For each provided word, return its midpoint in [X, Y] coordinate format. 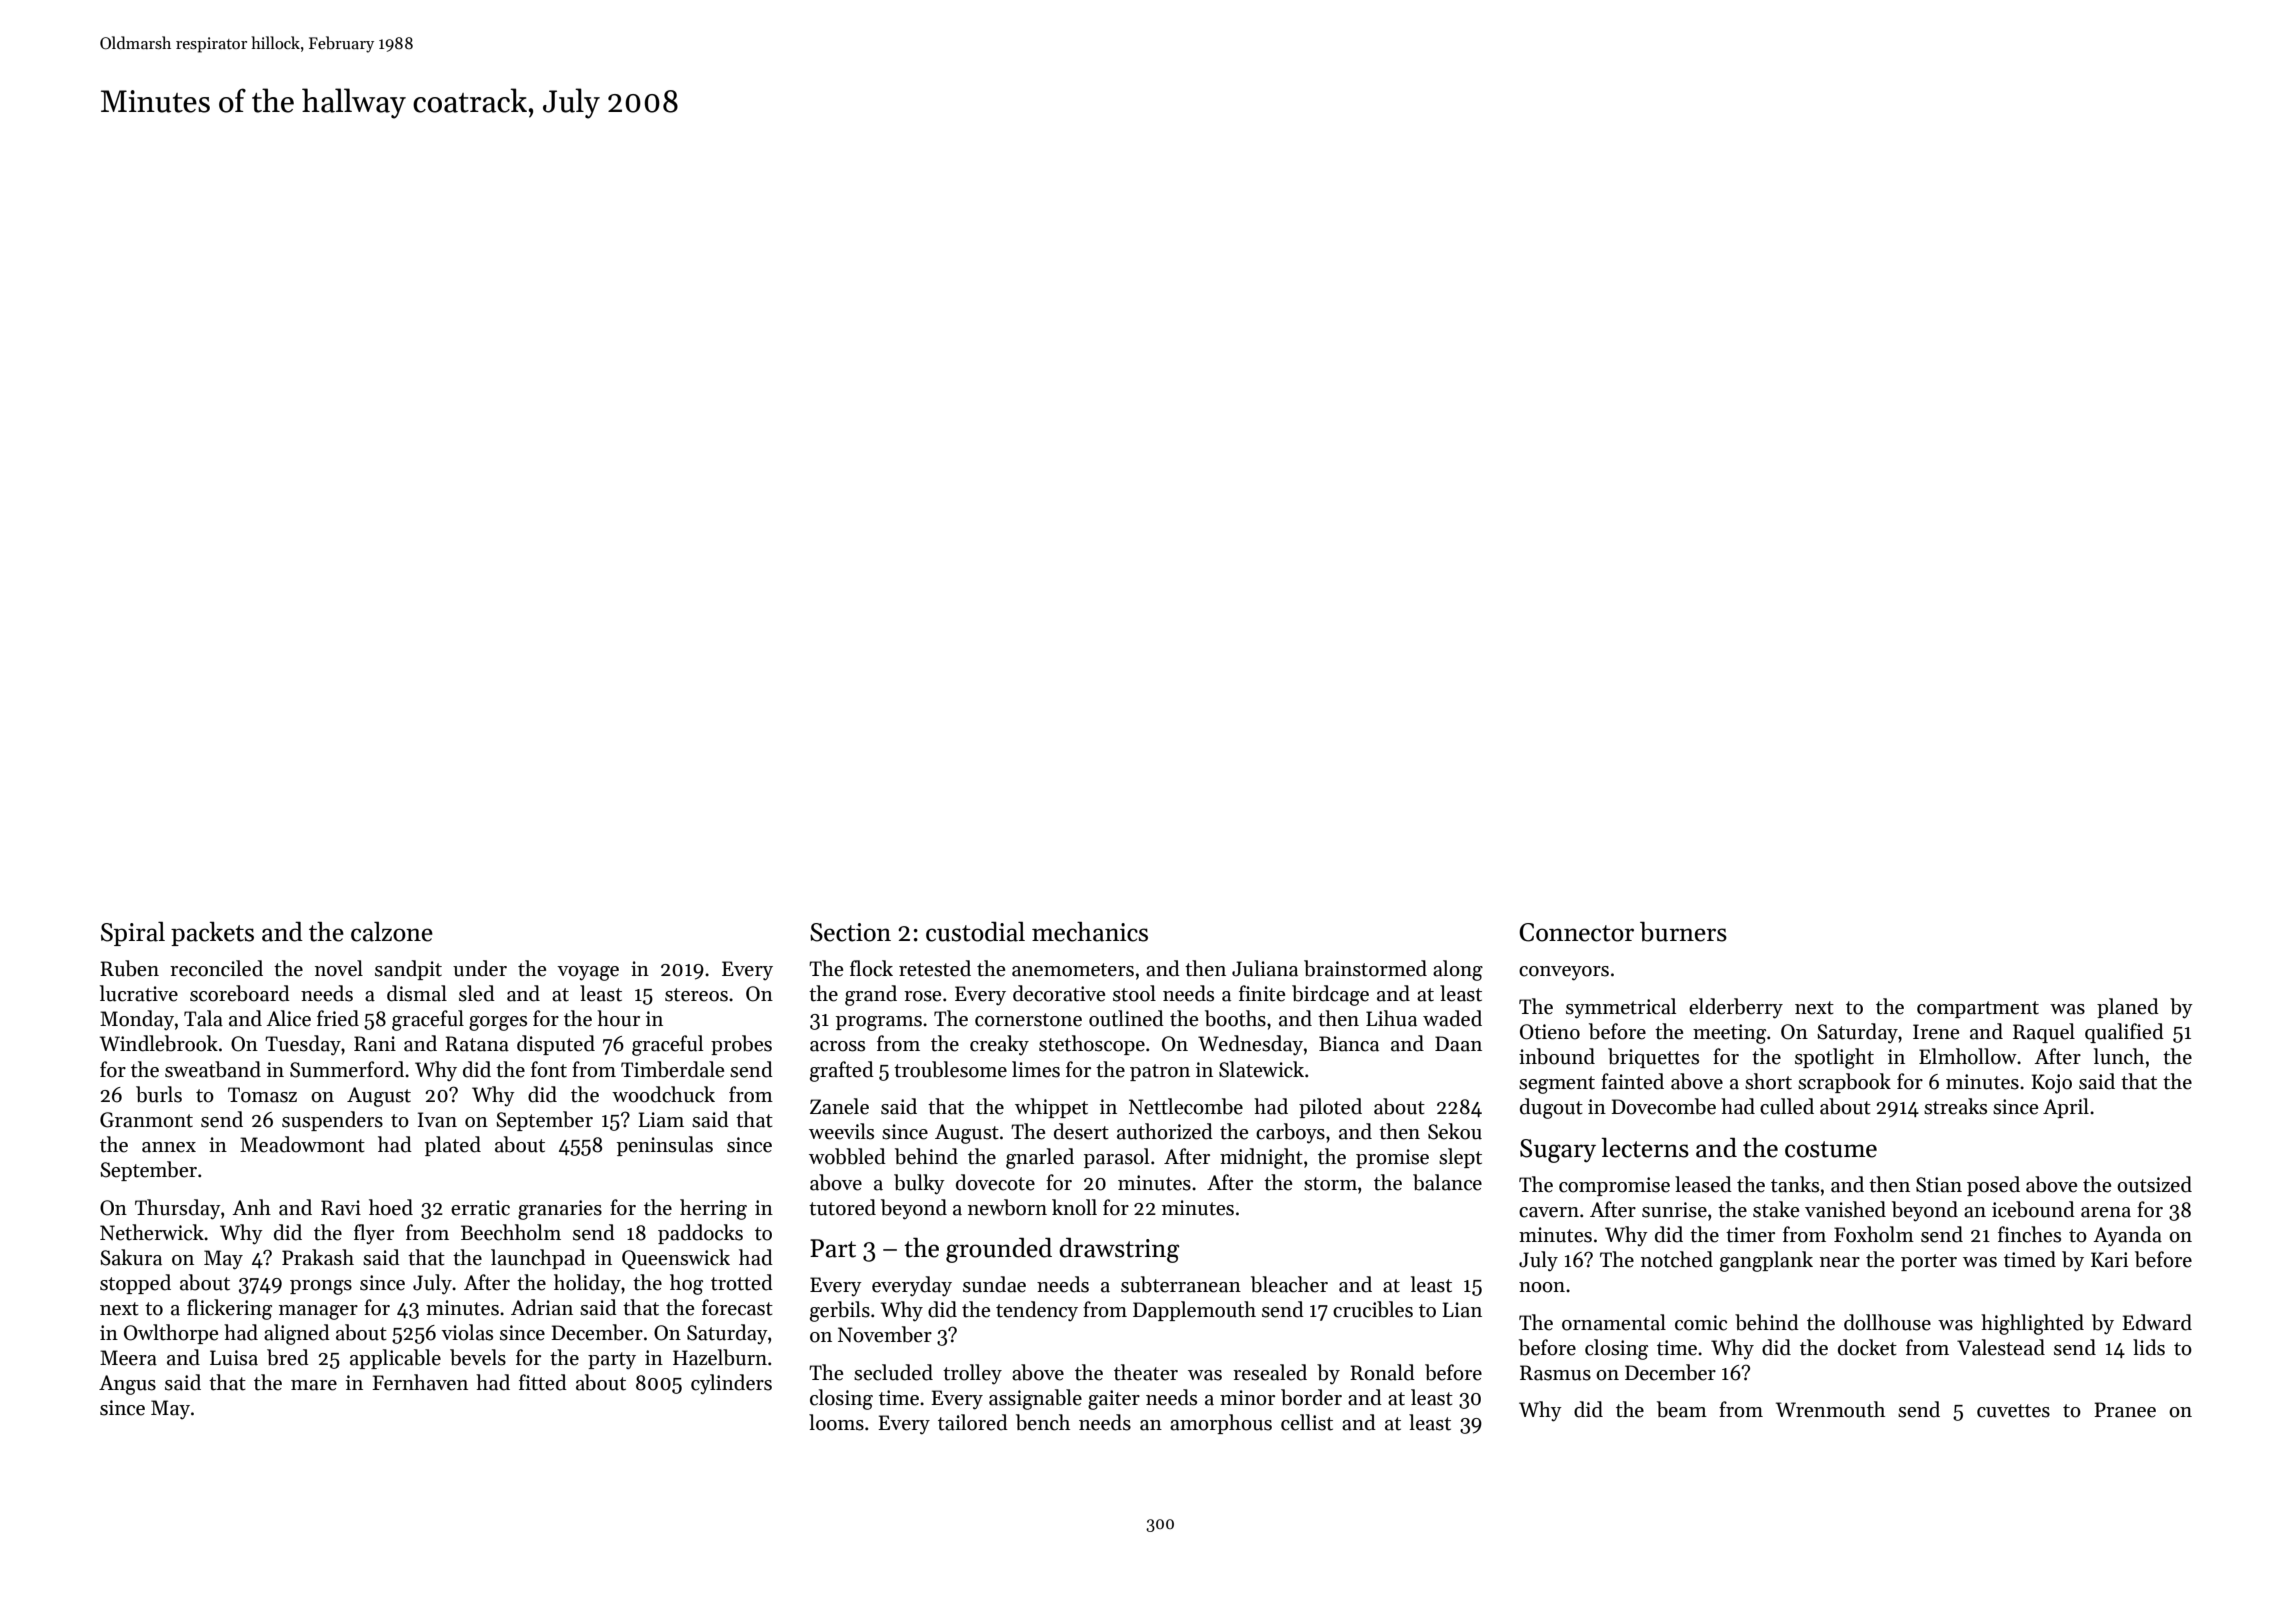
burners [1683, 932]
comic [1701, 1323]
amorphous [1221, 1424]
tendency [1037, 1311]
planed [2128, 1008]
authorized [1165, 1131]
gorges [498, 1023]
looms [836, 1422]
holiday [587, 1284]
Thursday [178, 1209]
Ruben [129, 968]
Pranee [2125, 1410]
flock [871, 968]
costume [1831, 1149]
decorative [1059, 993]
